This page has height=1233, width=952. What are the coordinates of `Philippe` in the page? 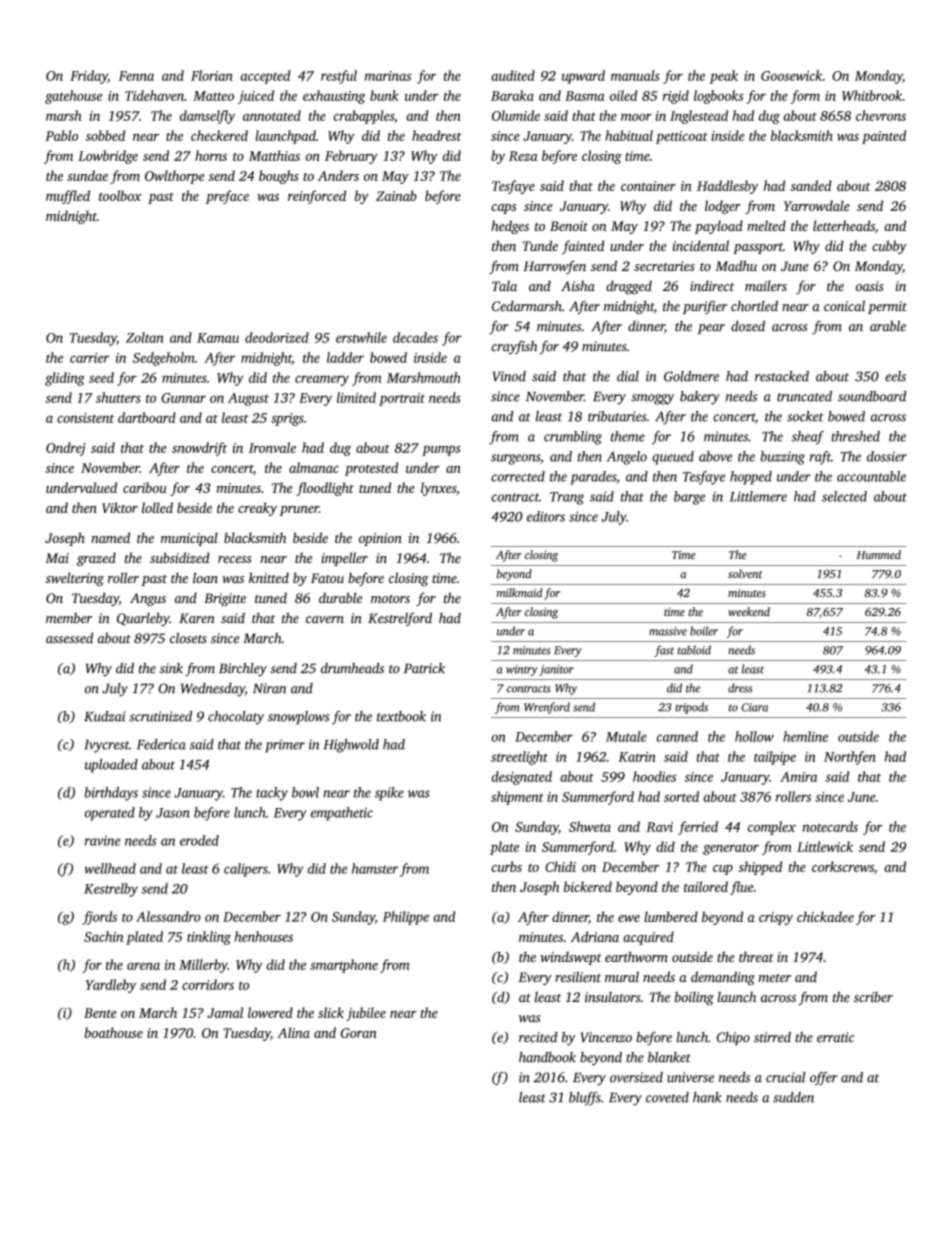 It's located at (406, 918).
